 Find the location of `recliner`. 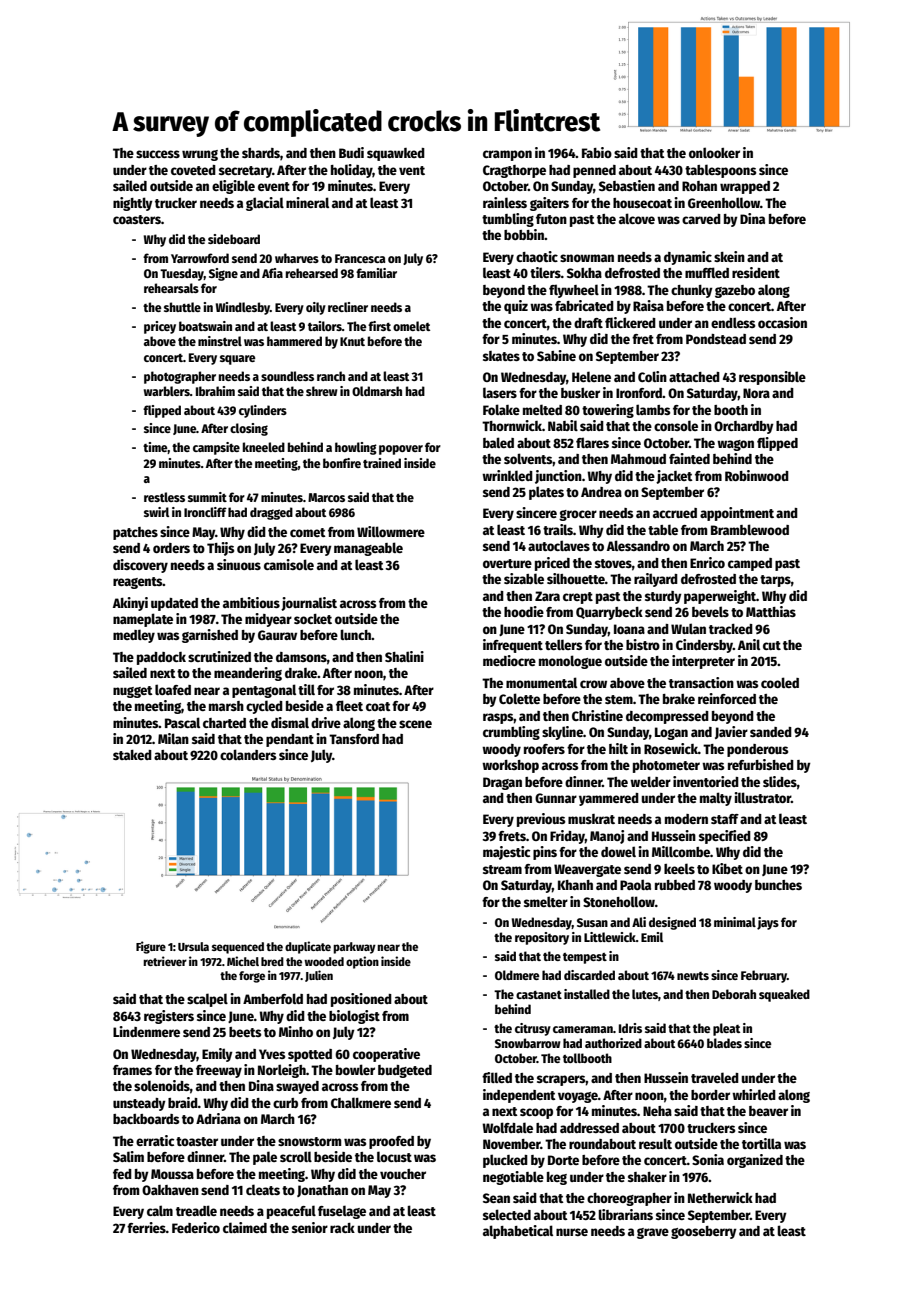

recliner is located at coordinates (348, 307).
